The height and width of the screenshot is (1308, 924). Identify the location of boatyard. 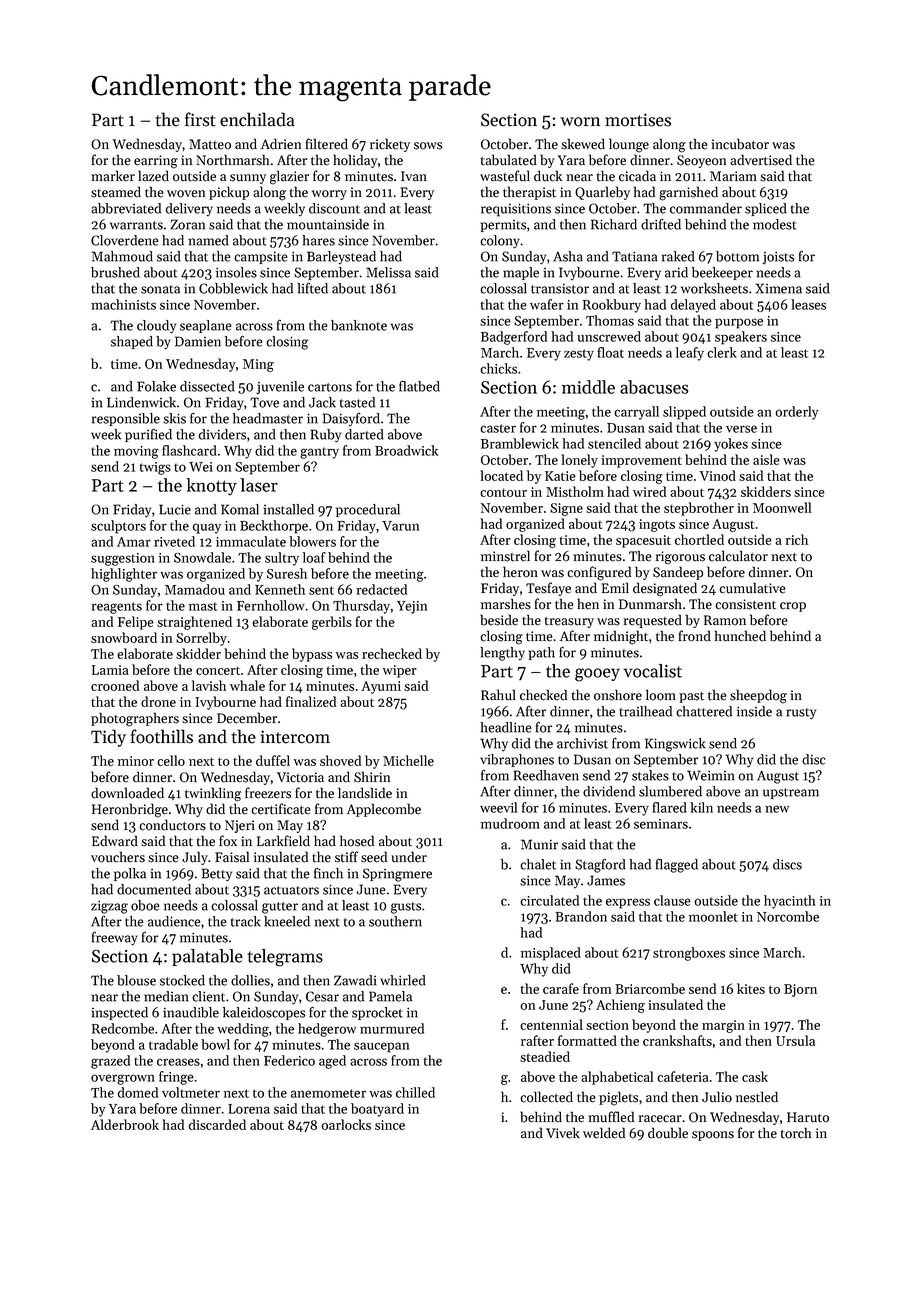
(377, 1110).
